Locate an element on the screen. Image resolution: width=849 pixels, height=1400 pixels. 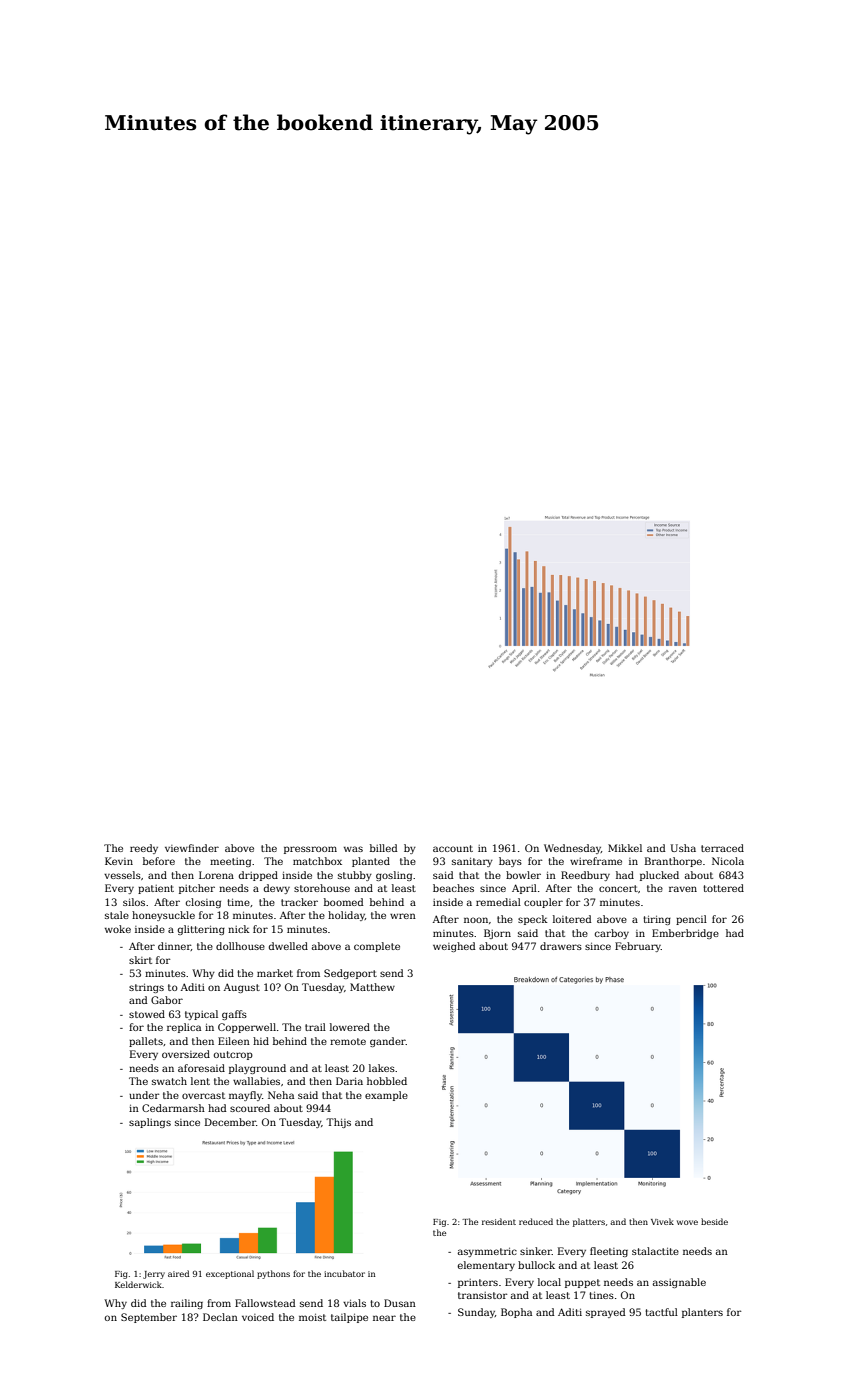
Declan is located at coordinates (220, 1317).
